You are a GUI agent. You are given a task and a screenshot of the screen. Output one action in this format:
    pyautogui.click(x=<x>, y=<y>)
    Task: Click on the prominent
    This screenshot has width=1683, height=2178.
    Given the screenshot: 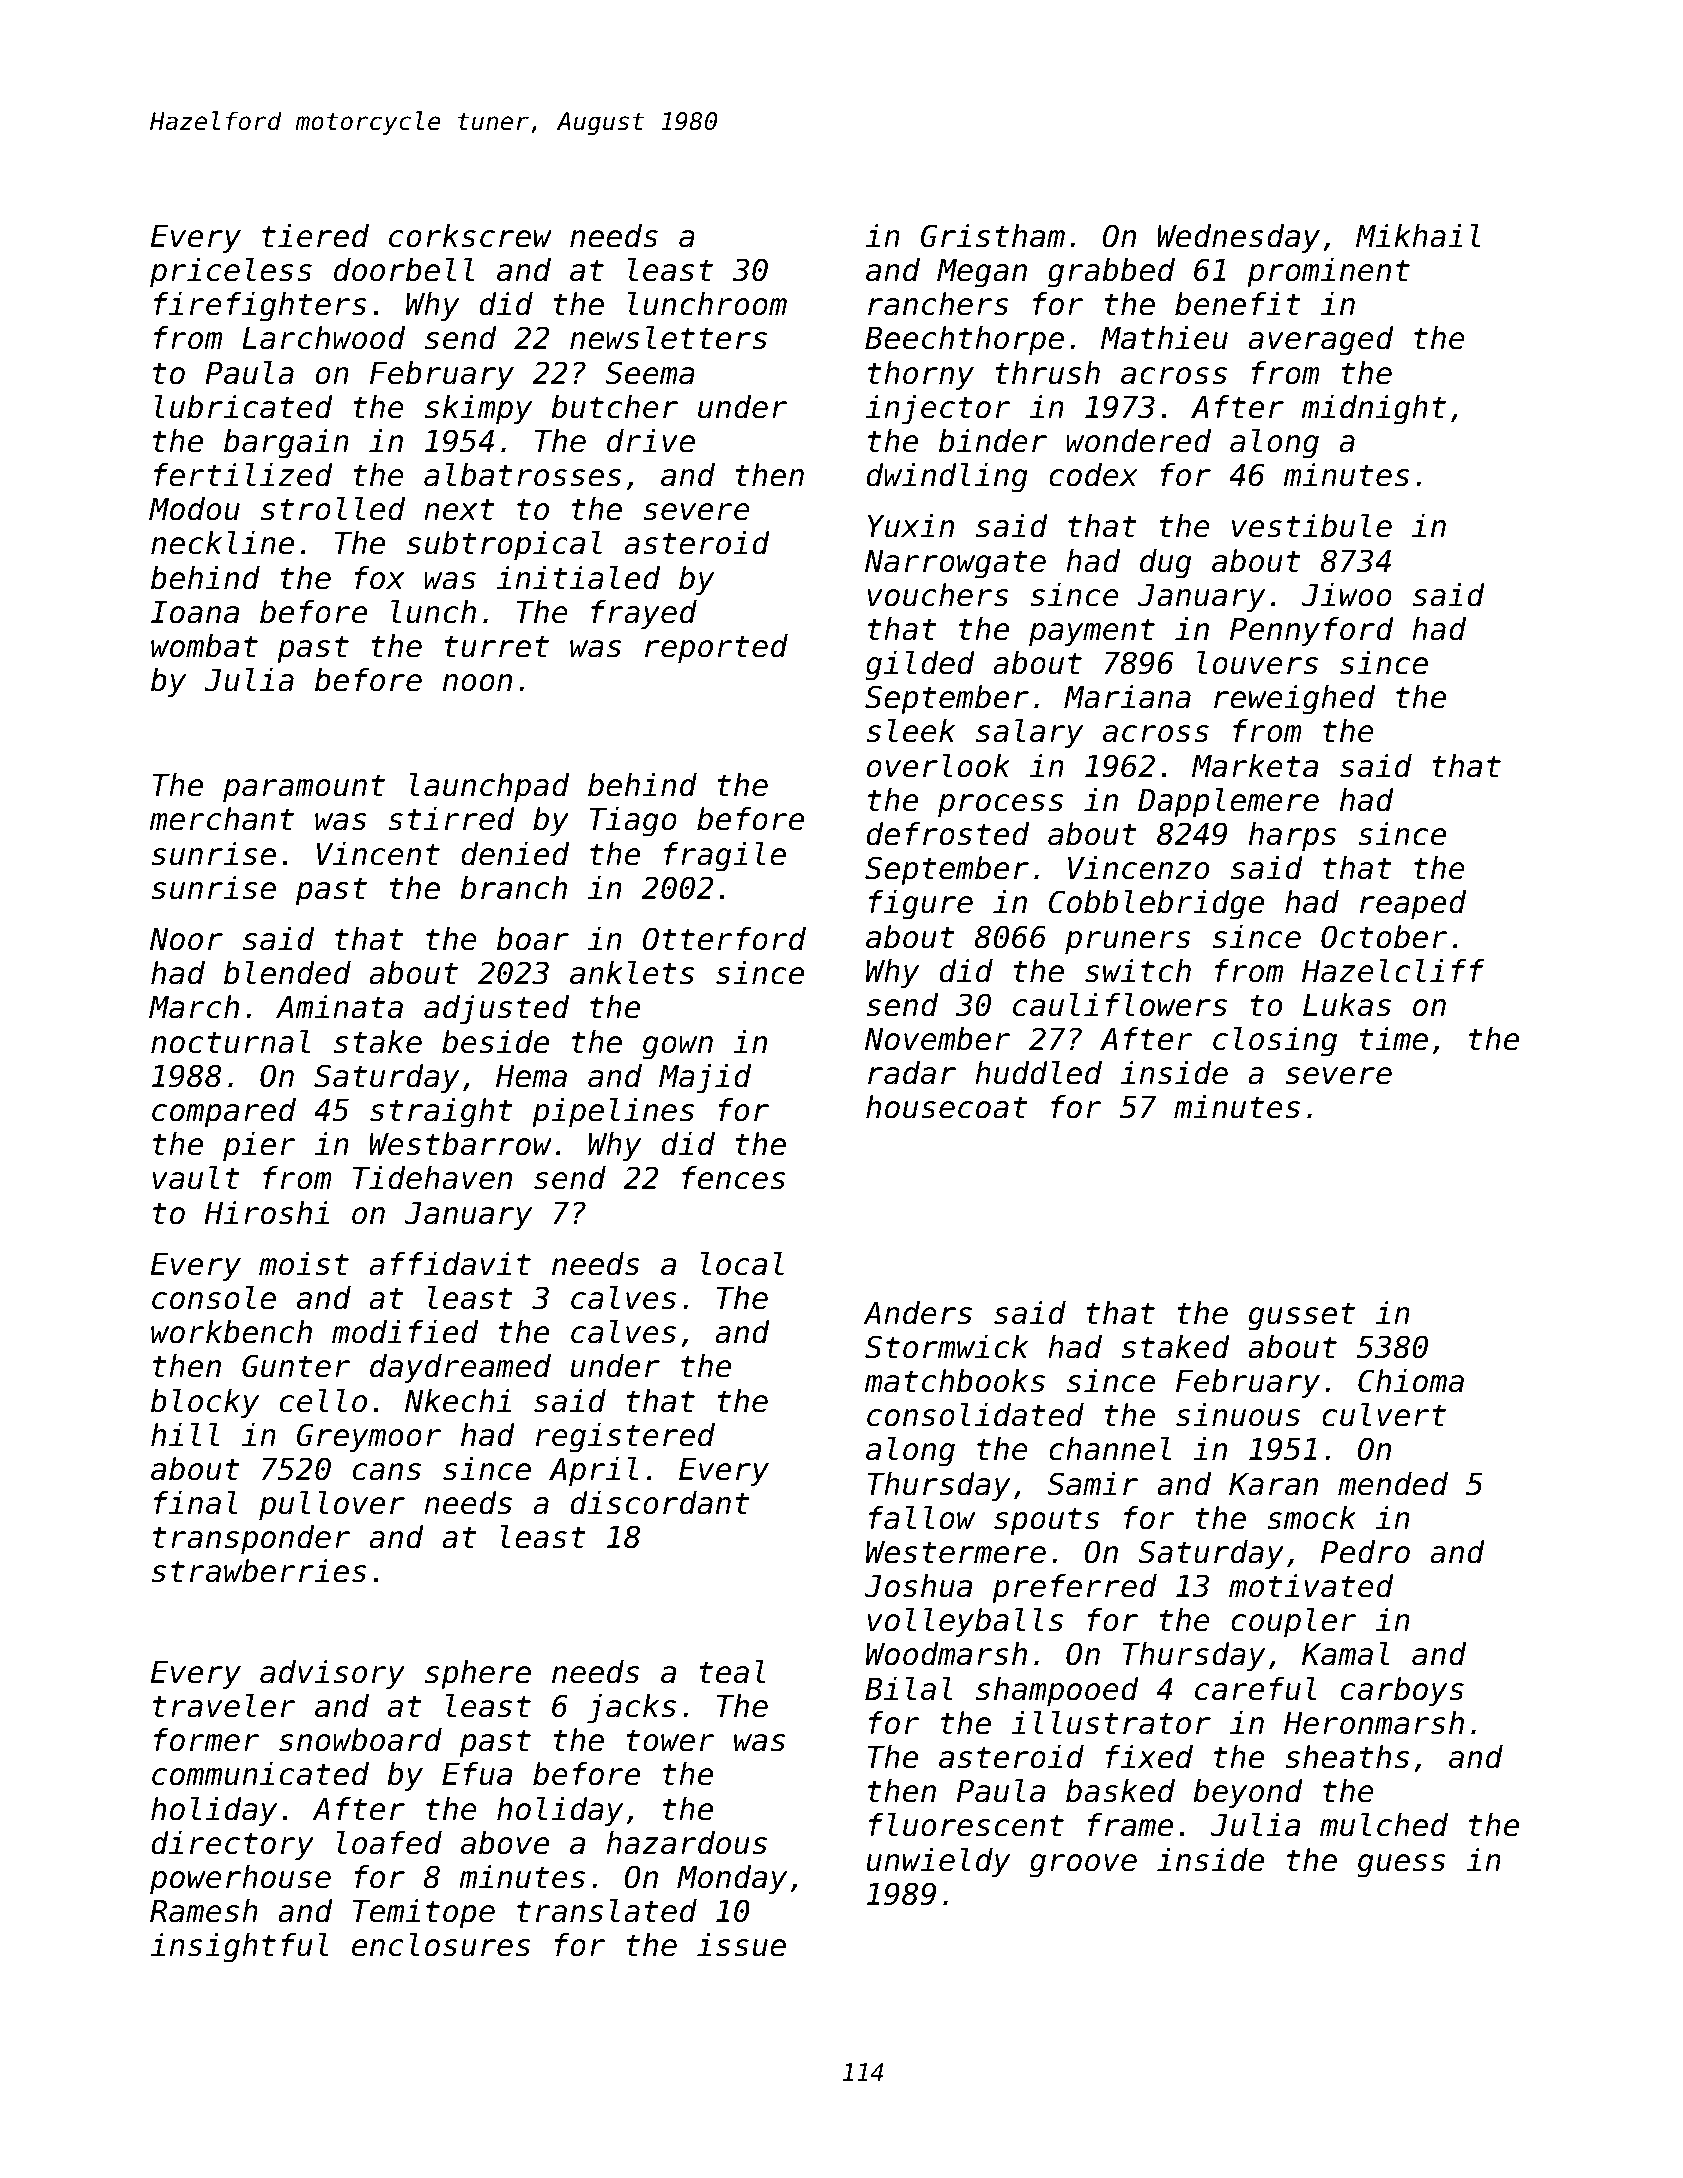 What is the action you would take?
    pyautogui.click(x=1328, y=273)
